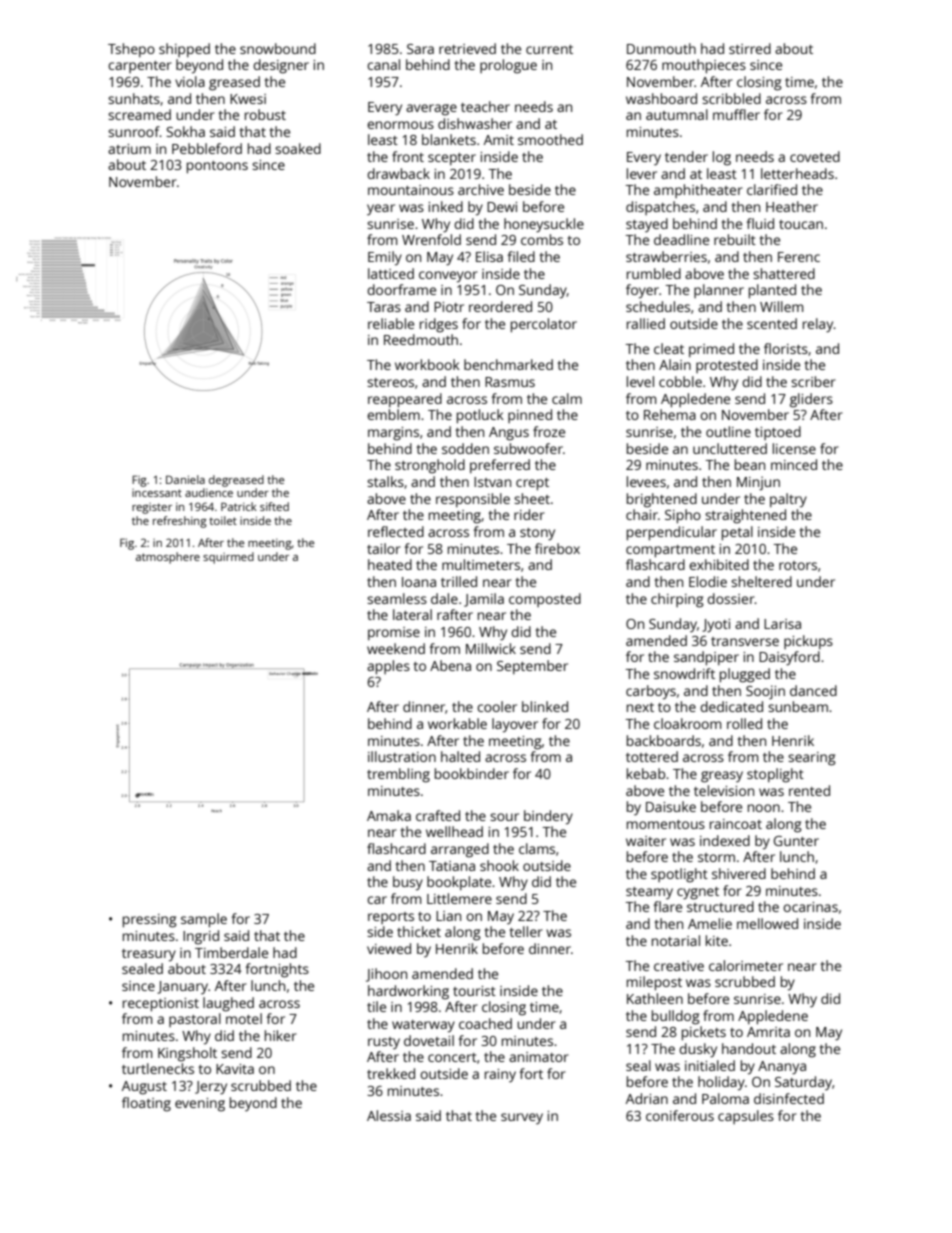 The height and width of the screenshot is (1233, 952). Describe the element at coordinates (788, 500) in the screenshot. I see `paltry` at that location.
